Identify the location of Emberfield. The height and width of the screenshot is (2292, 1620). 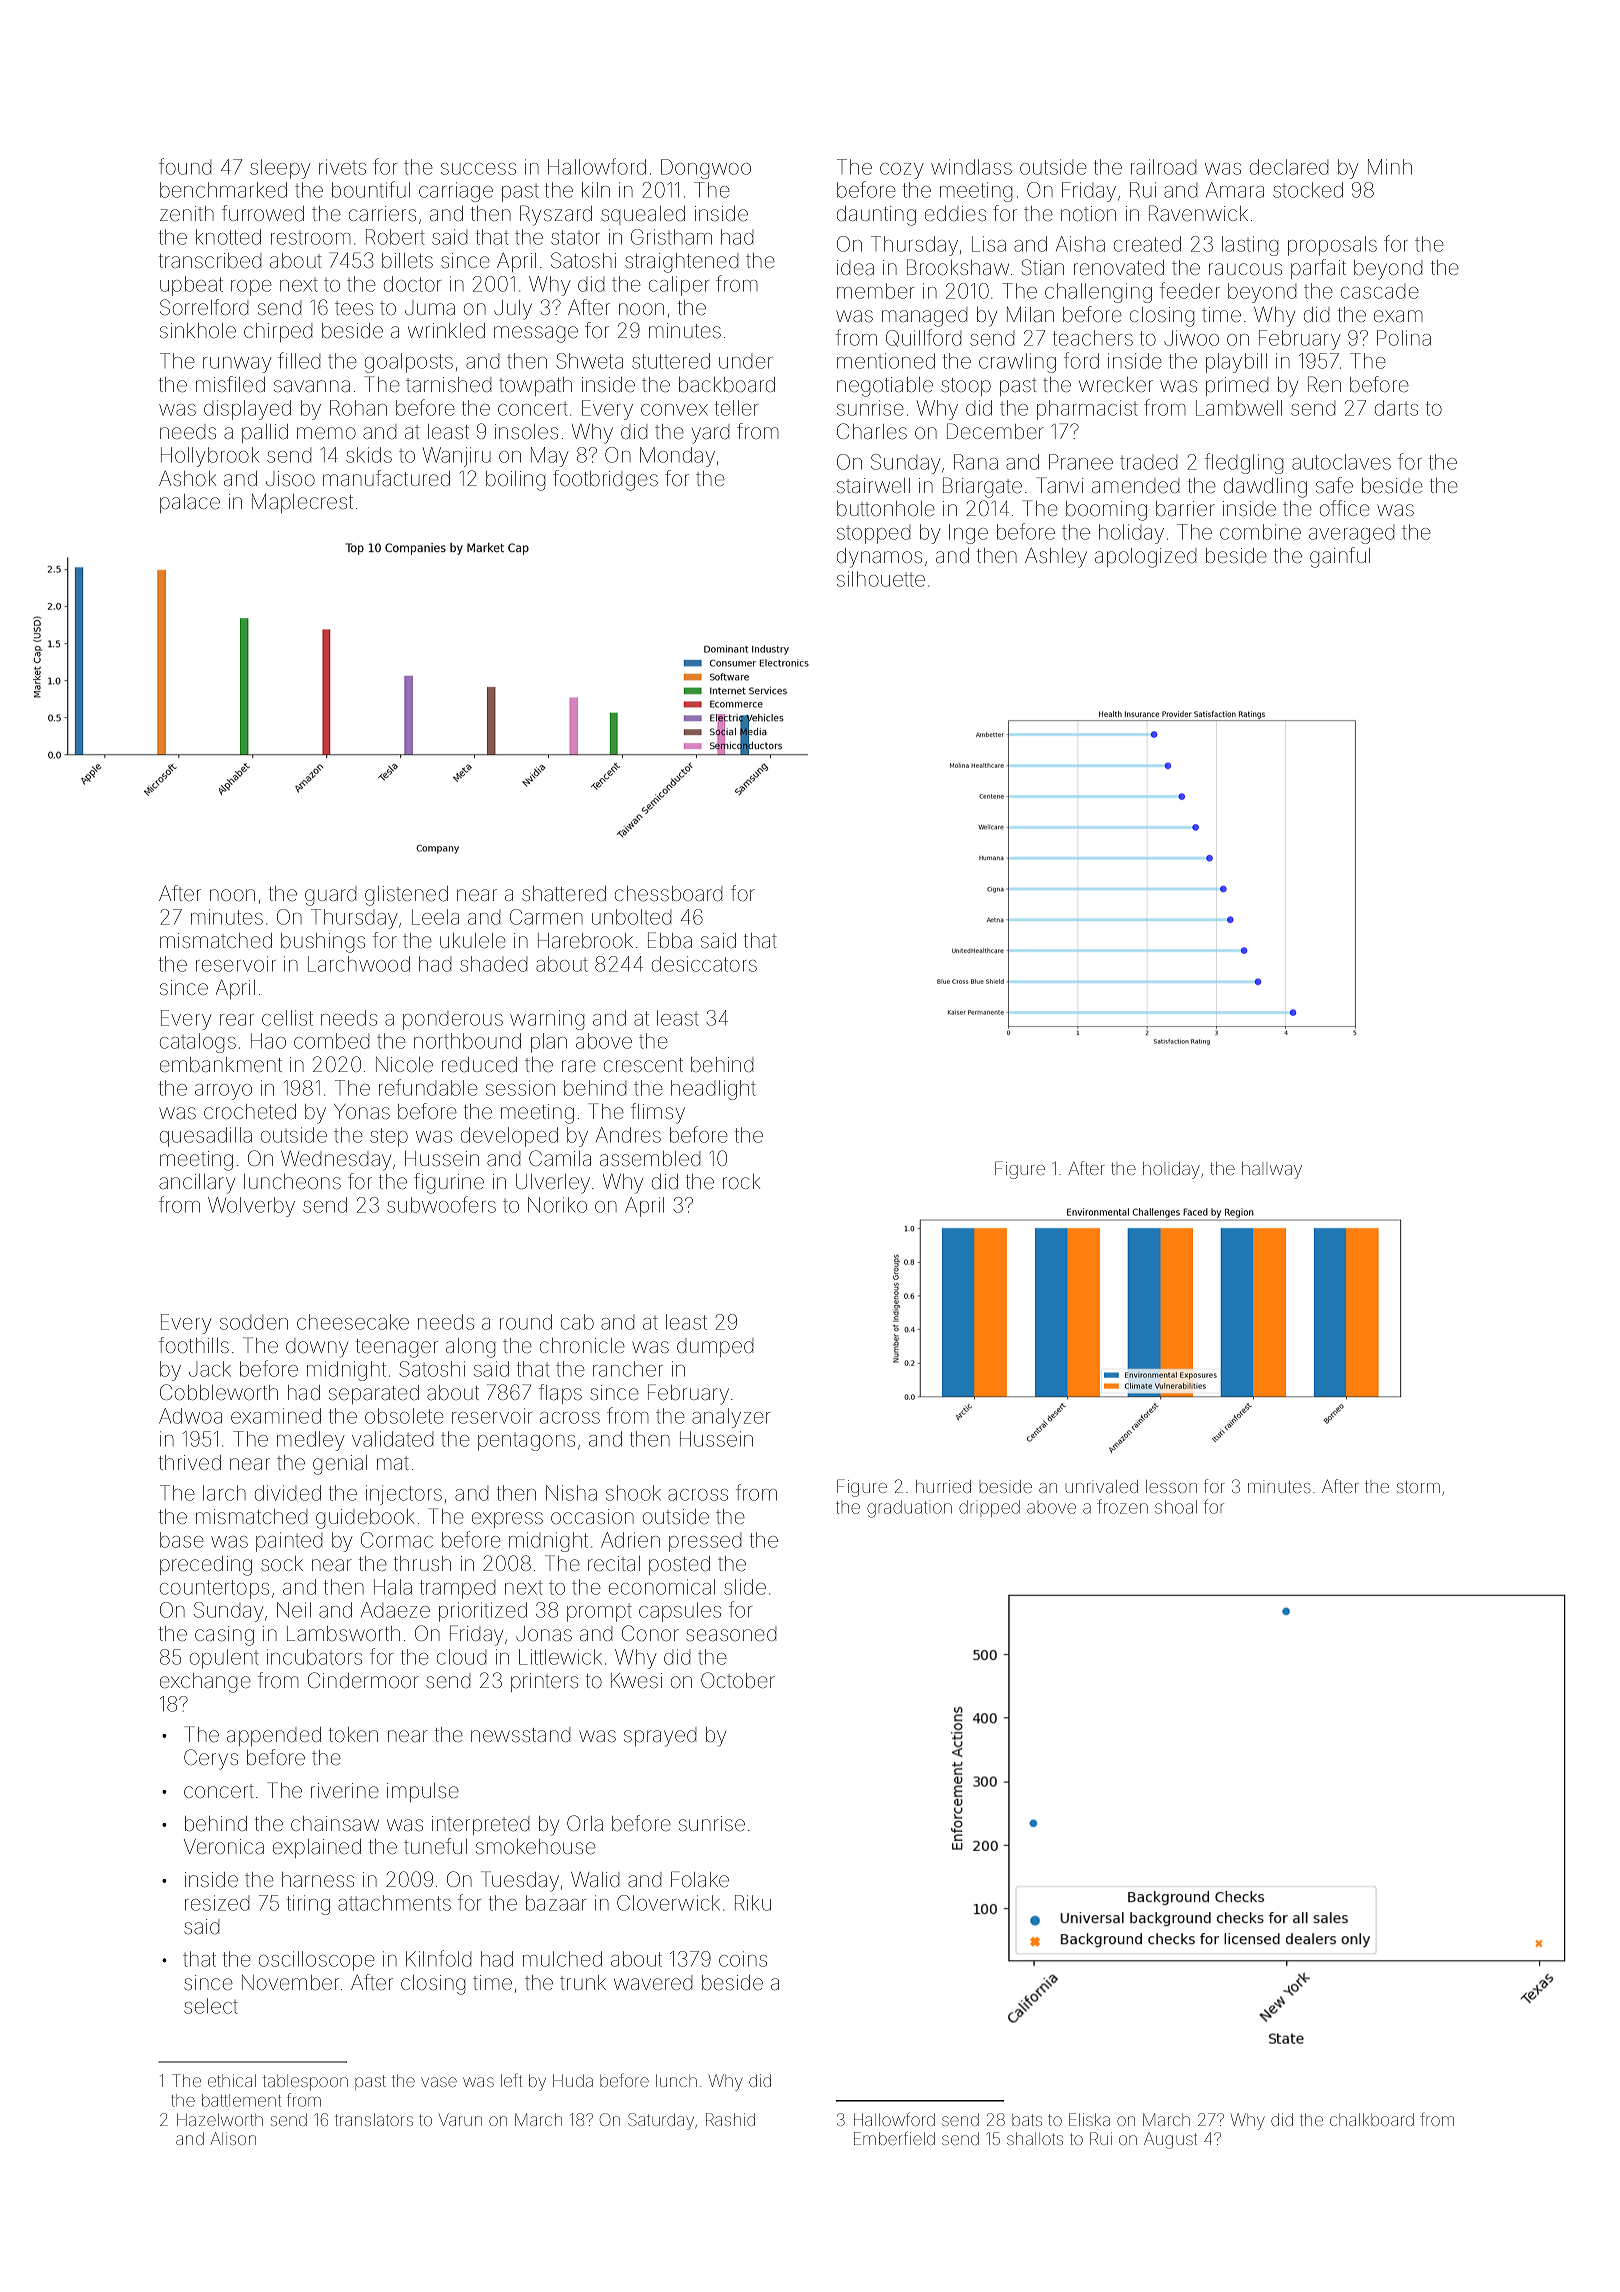
(894, 2138).
